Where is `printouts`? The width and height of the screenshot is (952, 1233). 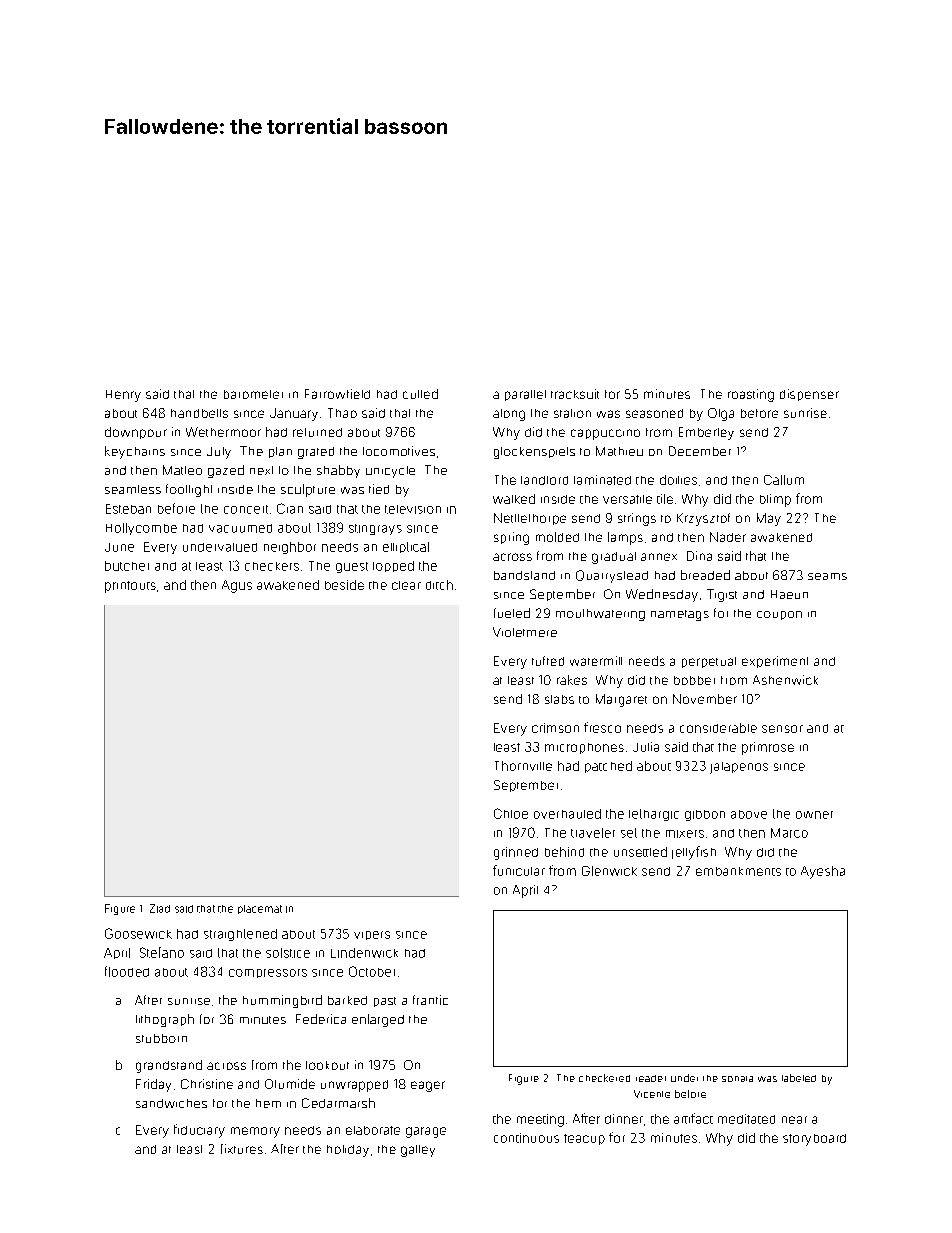
printouts is located at coordinates (130, 587).
